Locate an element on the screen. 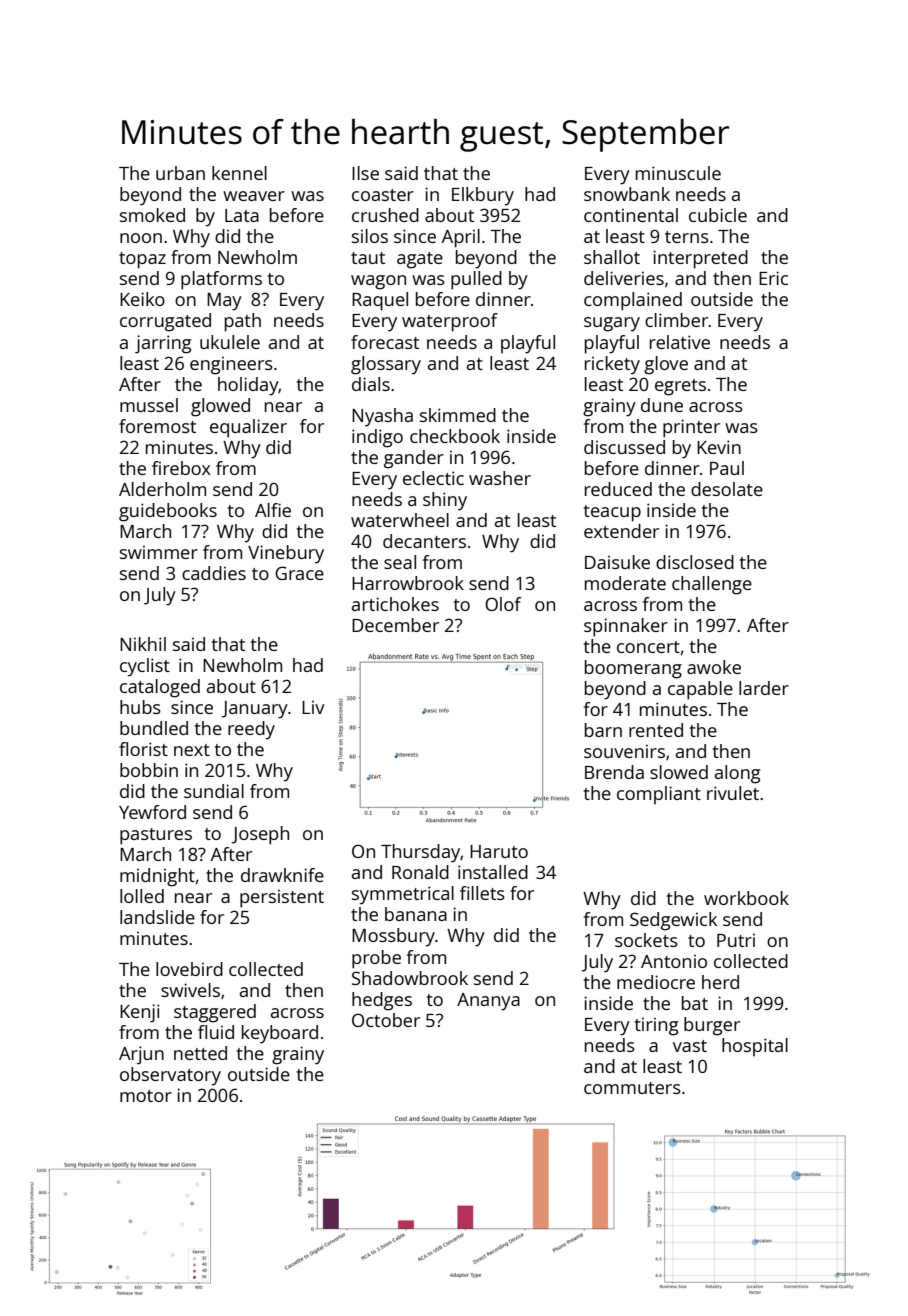  installed is located at coordinates (493, 872).
